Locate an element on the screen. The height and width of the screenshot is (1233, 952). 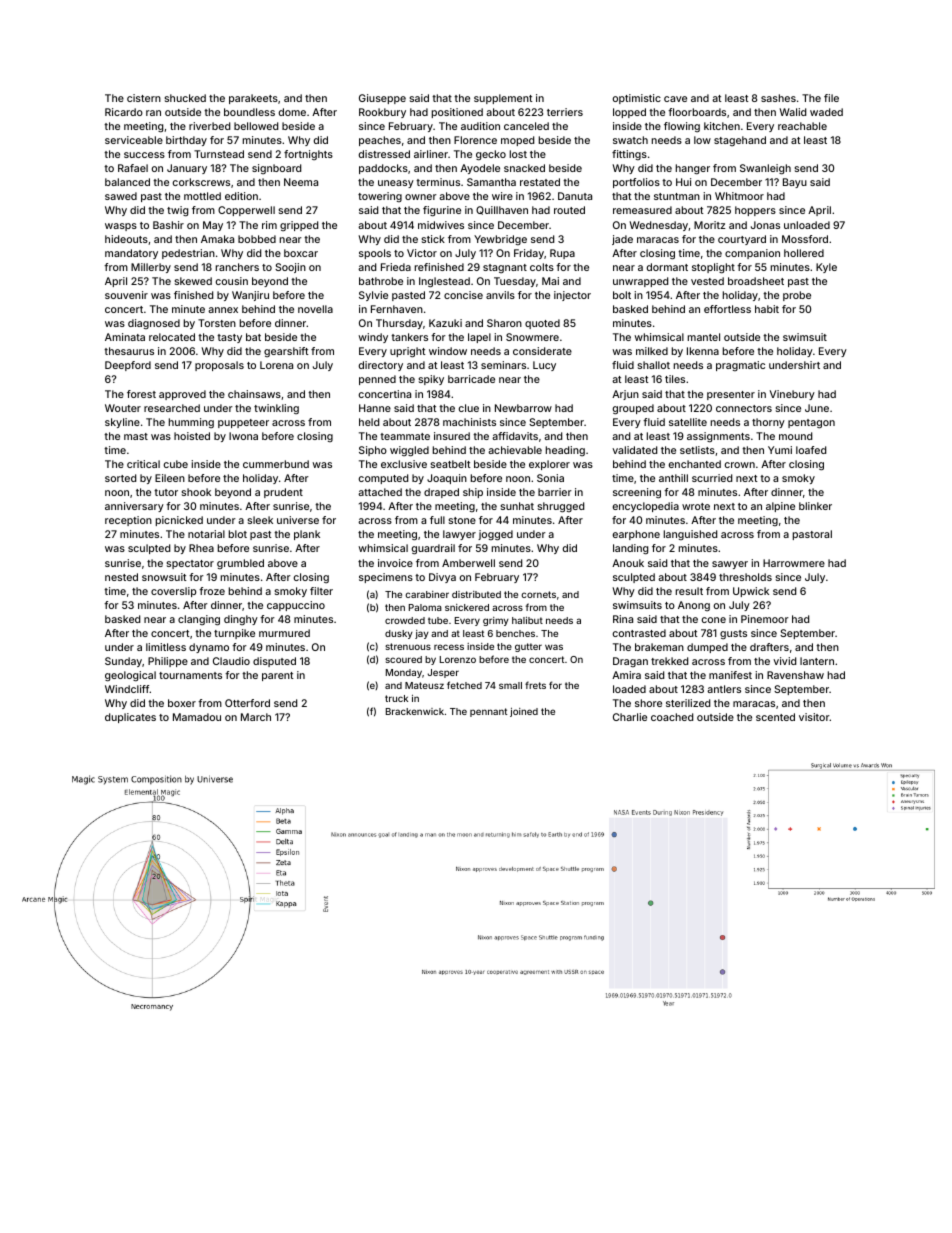
Otterford is located at coordinates (247, 703).
